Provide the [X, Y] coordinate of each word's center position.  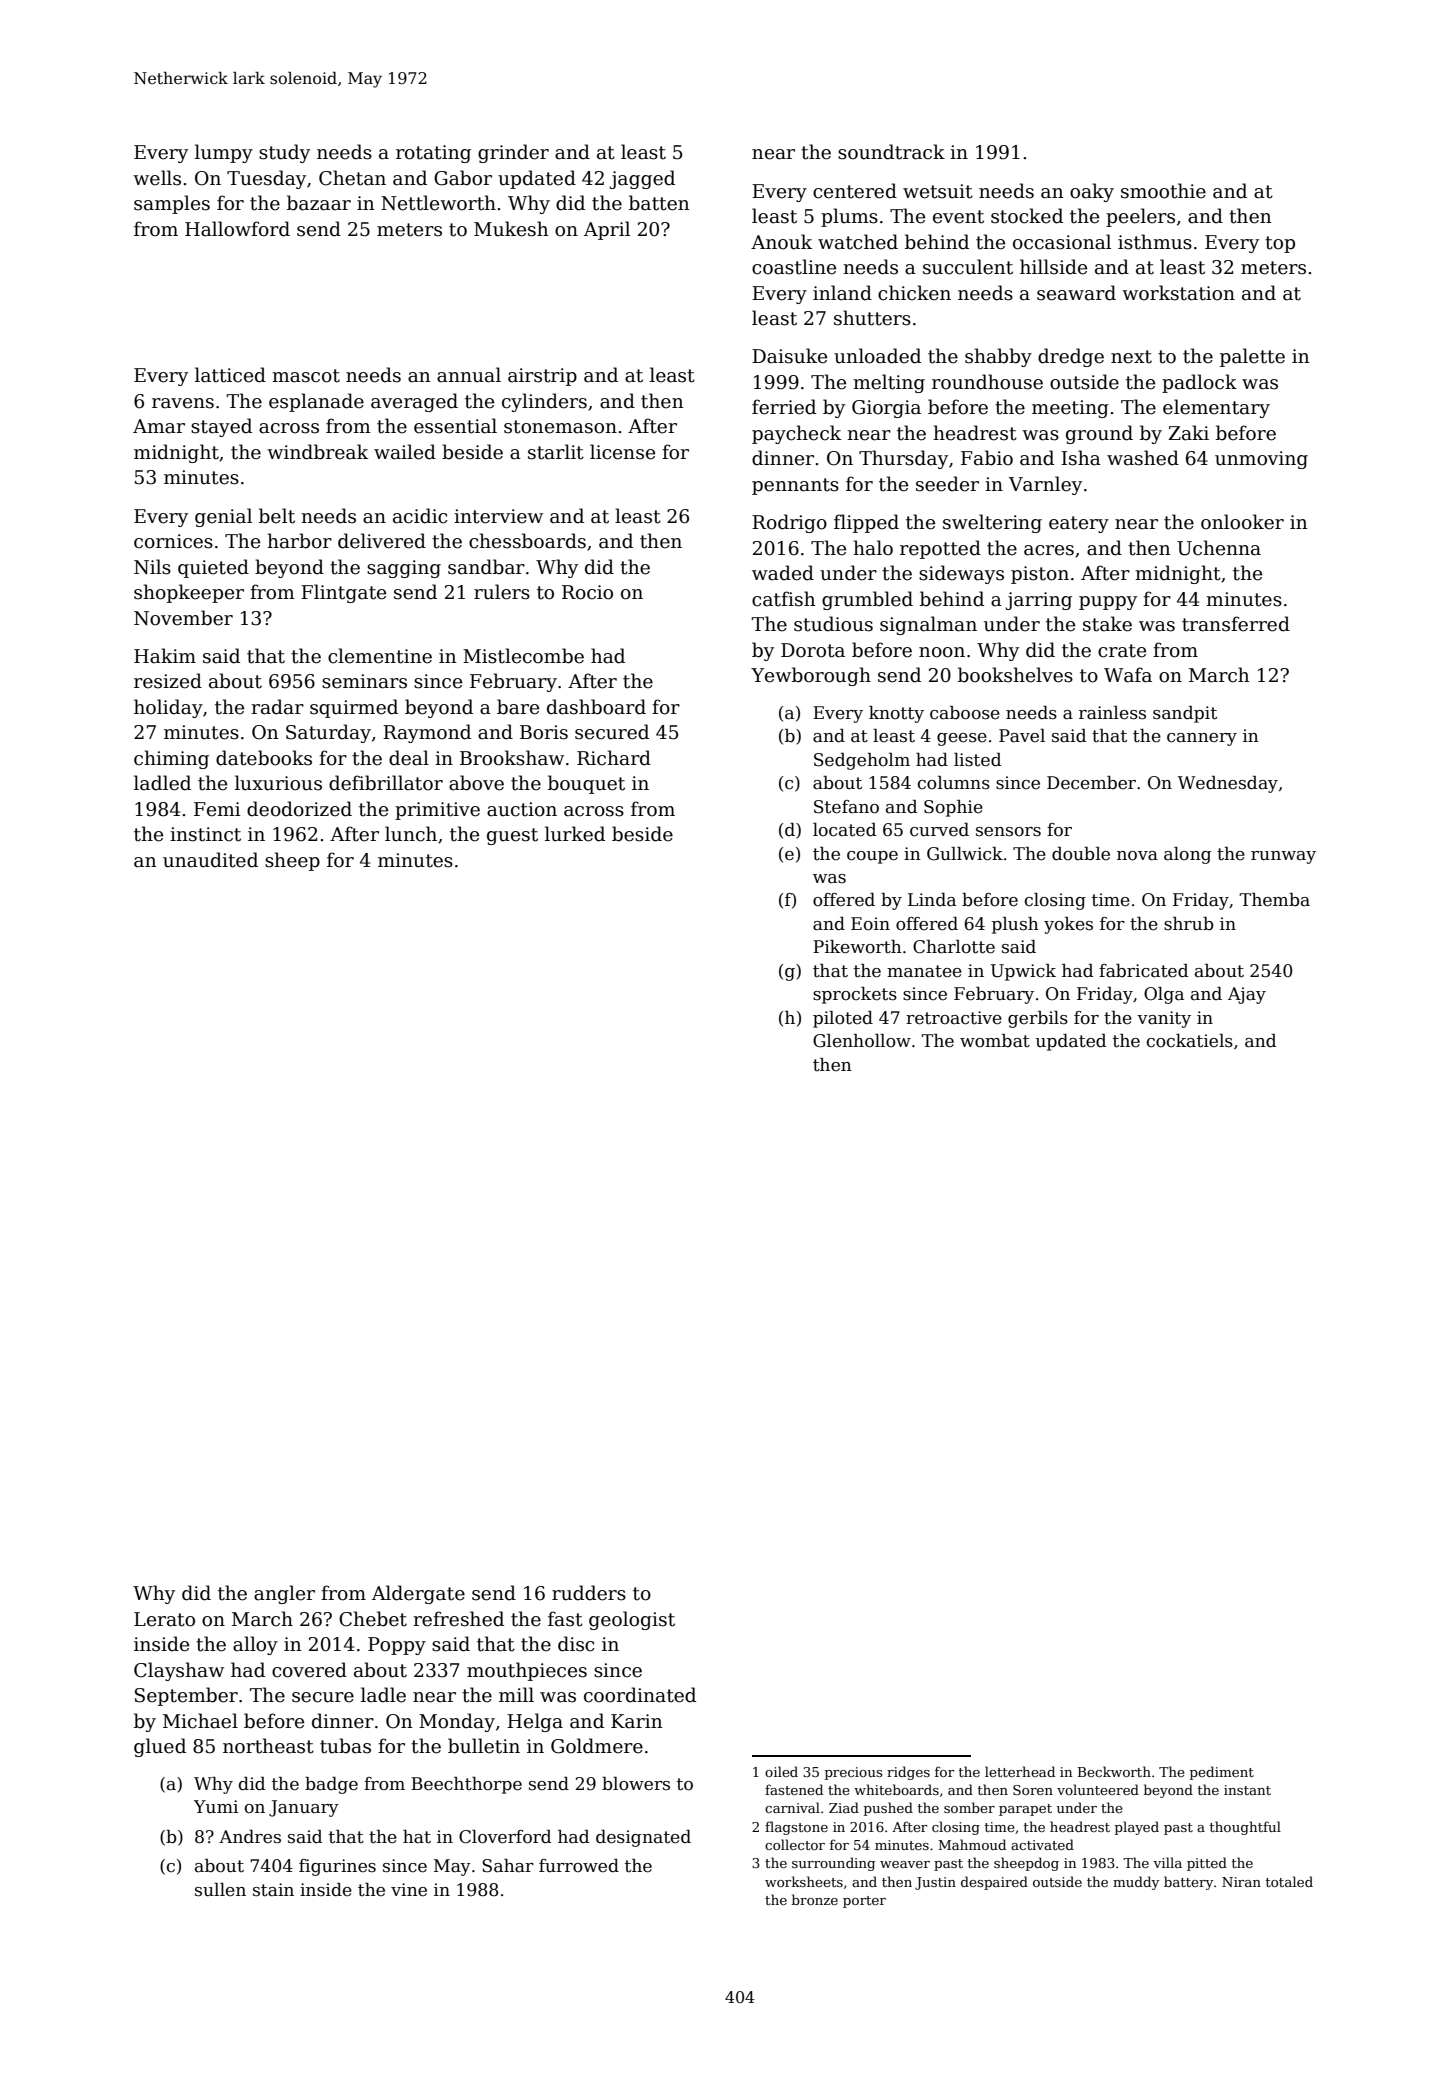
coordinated [640, 1695]
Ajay [1247, 995]
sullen [220, 1890]
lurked [575, 834]
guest [512, 836]
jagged [642, 179]
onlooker [1242, 522]
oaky [1092, 192]
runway [1283, 857]
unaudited [210, 860]
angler [284, 1594]
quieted [213, 568]
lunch [411, 834]
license [622, 452]
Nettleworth [438, 203]
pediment [1222, 1773]
